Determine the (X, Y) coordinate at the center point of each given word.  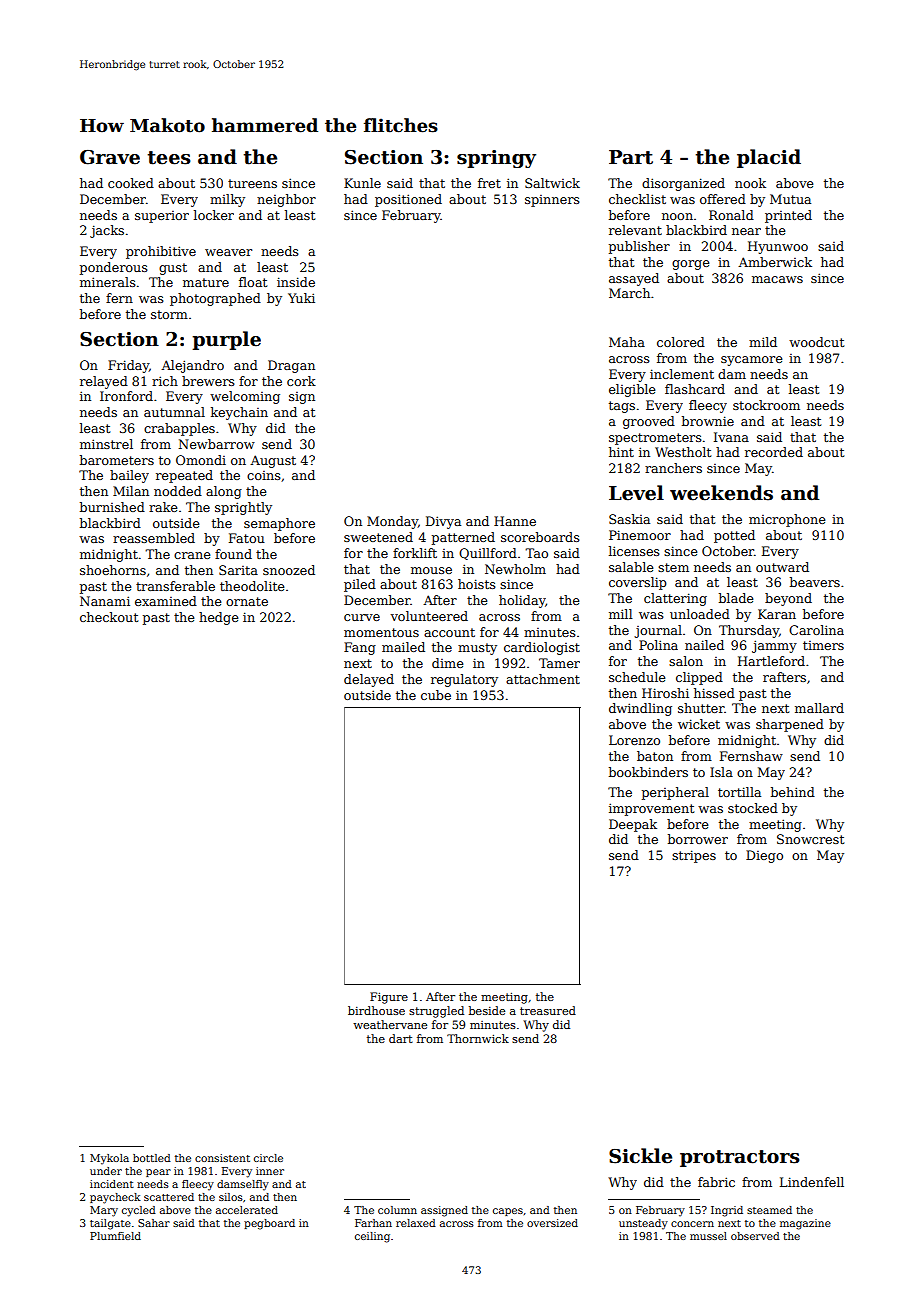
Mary (104, 1211)
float (253, 282)
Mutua (790, 199)
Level (636, 493)
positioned (408, 200)
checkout (109, 617)
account (449, 632)
